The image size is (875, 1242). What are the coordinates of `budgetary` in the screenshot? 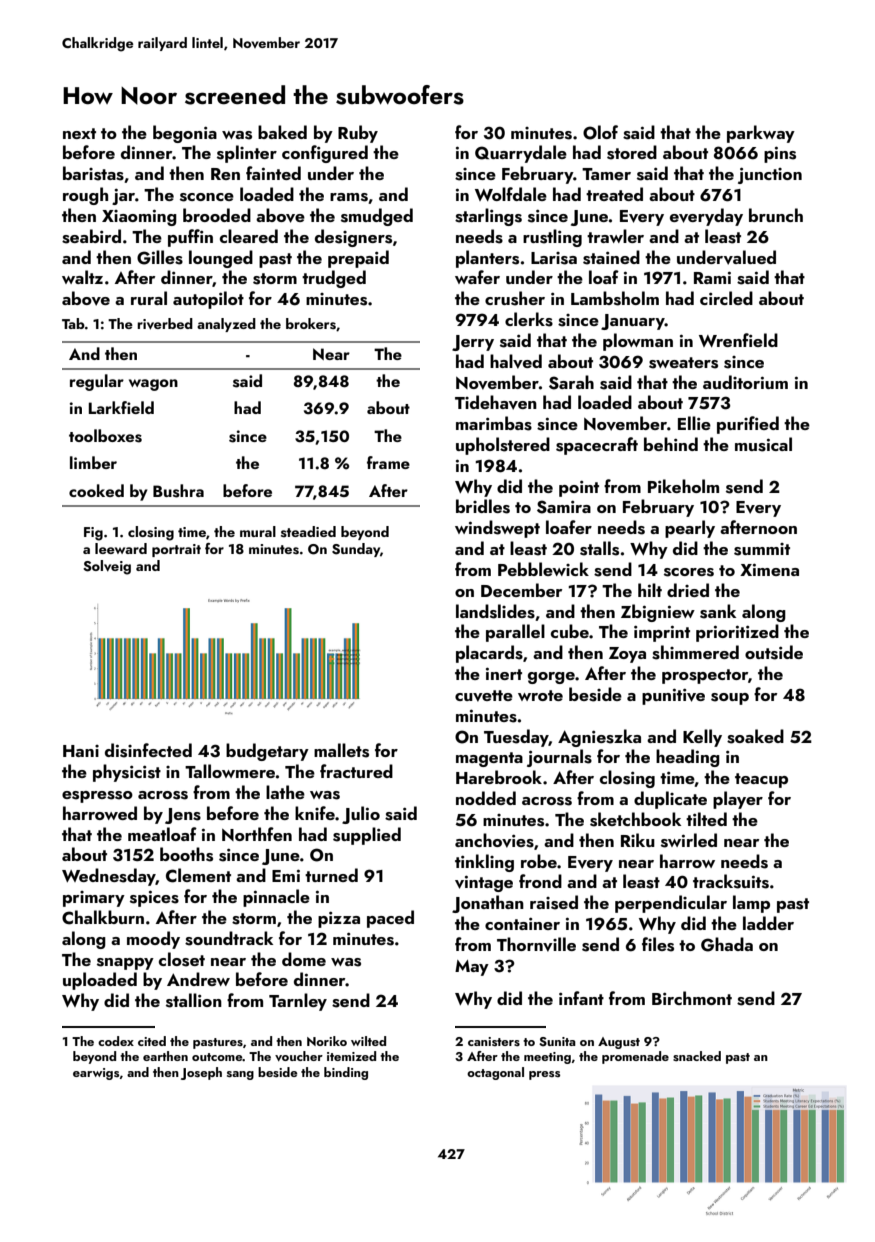 It's located at (267, 752).
